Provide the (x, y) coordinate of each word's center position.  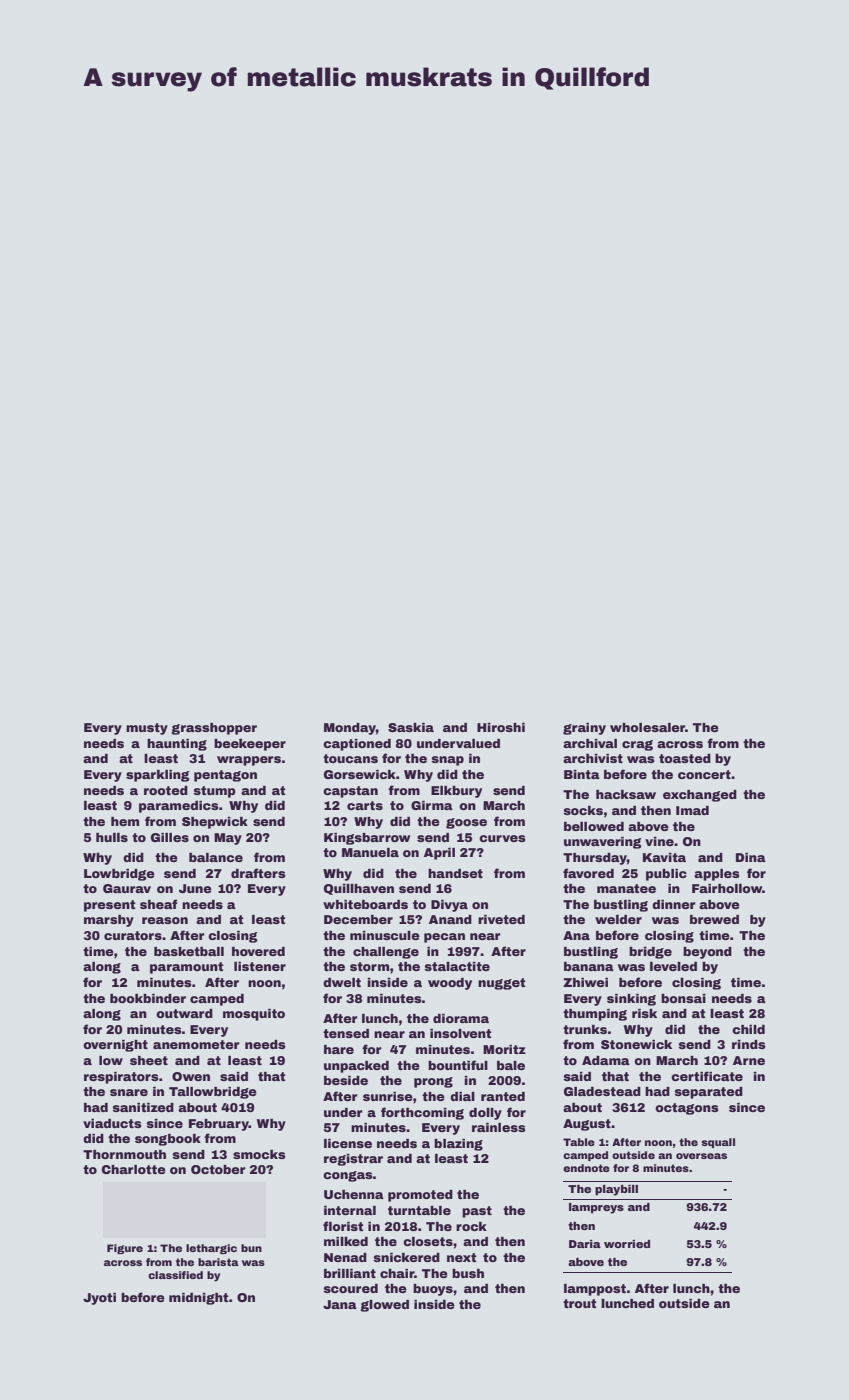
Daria (585, 1244)
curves (502, 838)
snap (447, 761)
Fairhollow (727, 888)
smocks (259, 1154)
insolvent (460, 1033)
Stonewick (636, 1044)
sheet (149, 1060)
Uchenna (354, 1194)
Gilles (170, 837)
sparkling (157, 776)
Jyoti (99, 1299)
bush (468, 1273)
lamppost (595, 1290)
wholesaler (647, 727)
